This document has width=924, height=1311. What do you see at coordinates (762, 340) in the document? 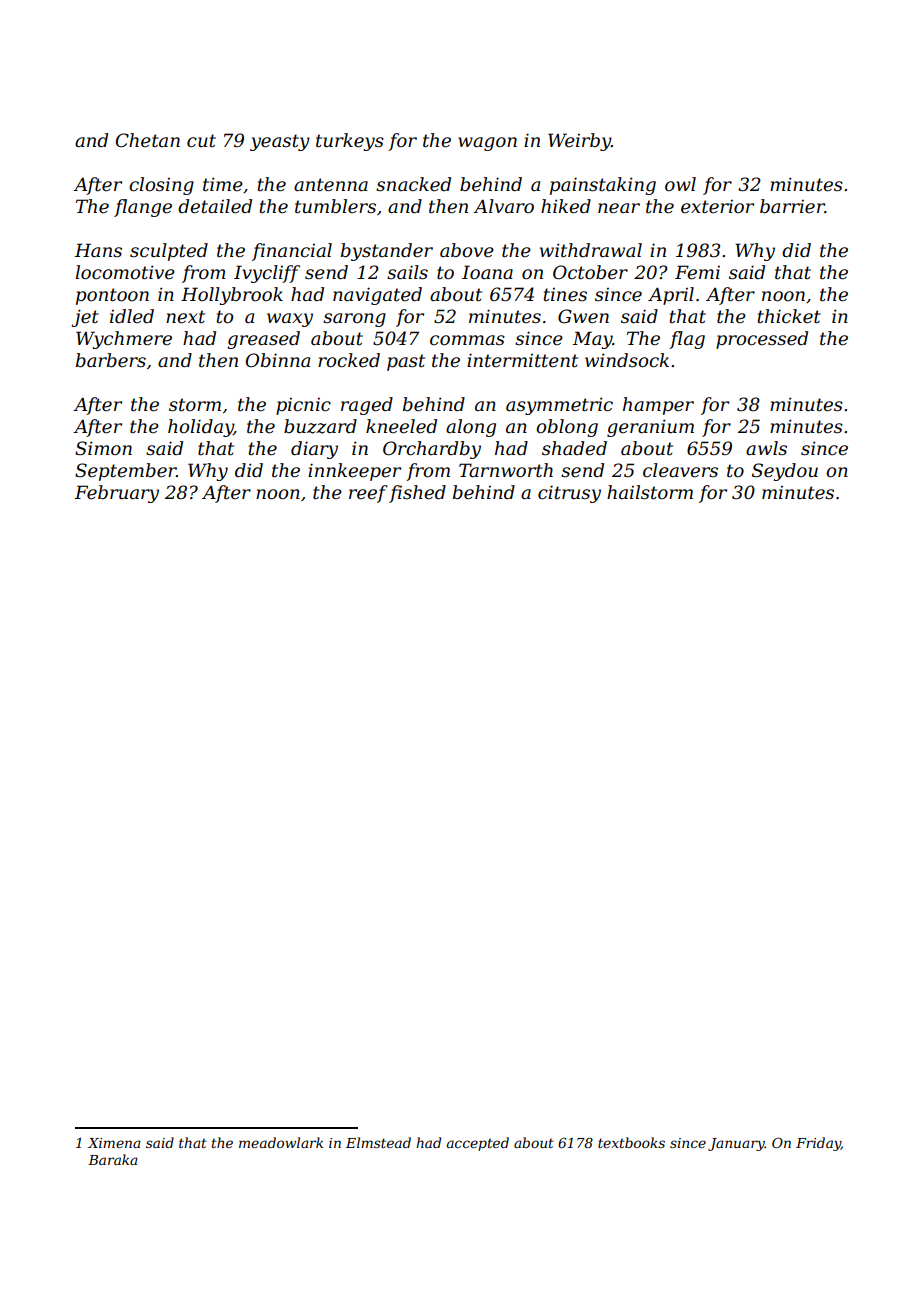
I see `processed` at bounding box center [762, 340].
